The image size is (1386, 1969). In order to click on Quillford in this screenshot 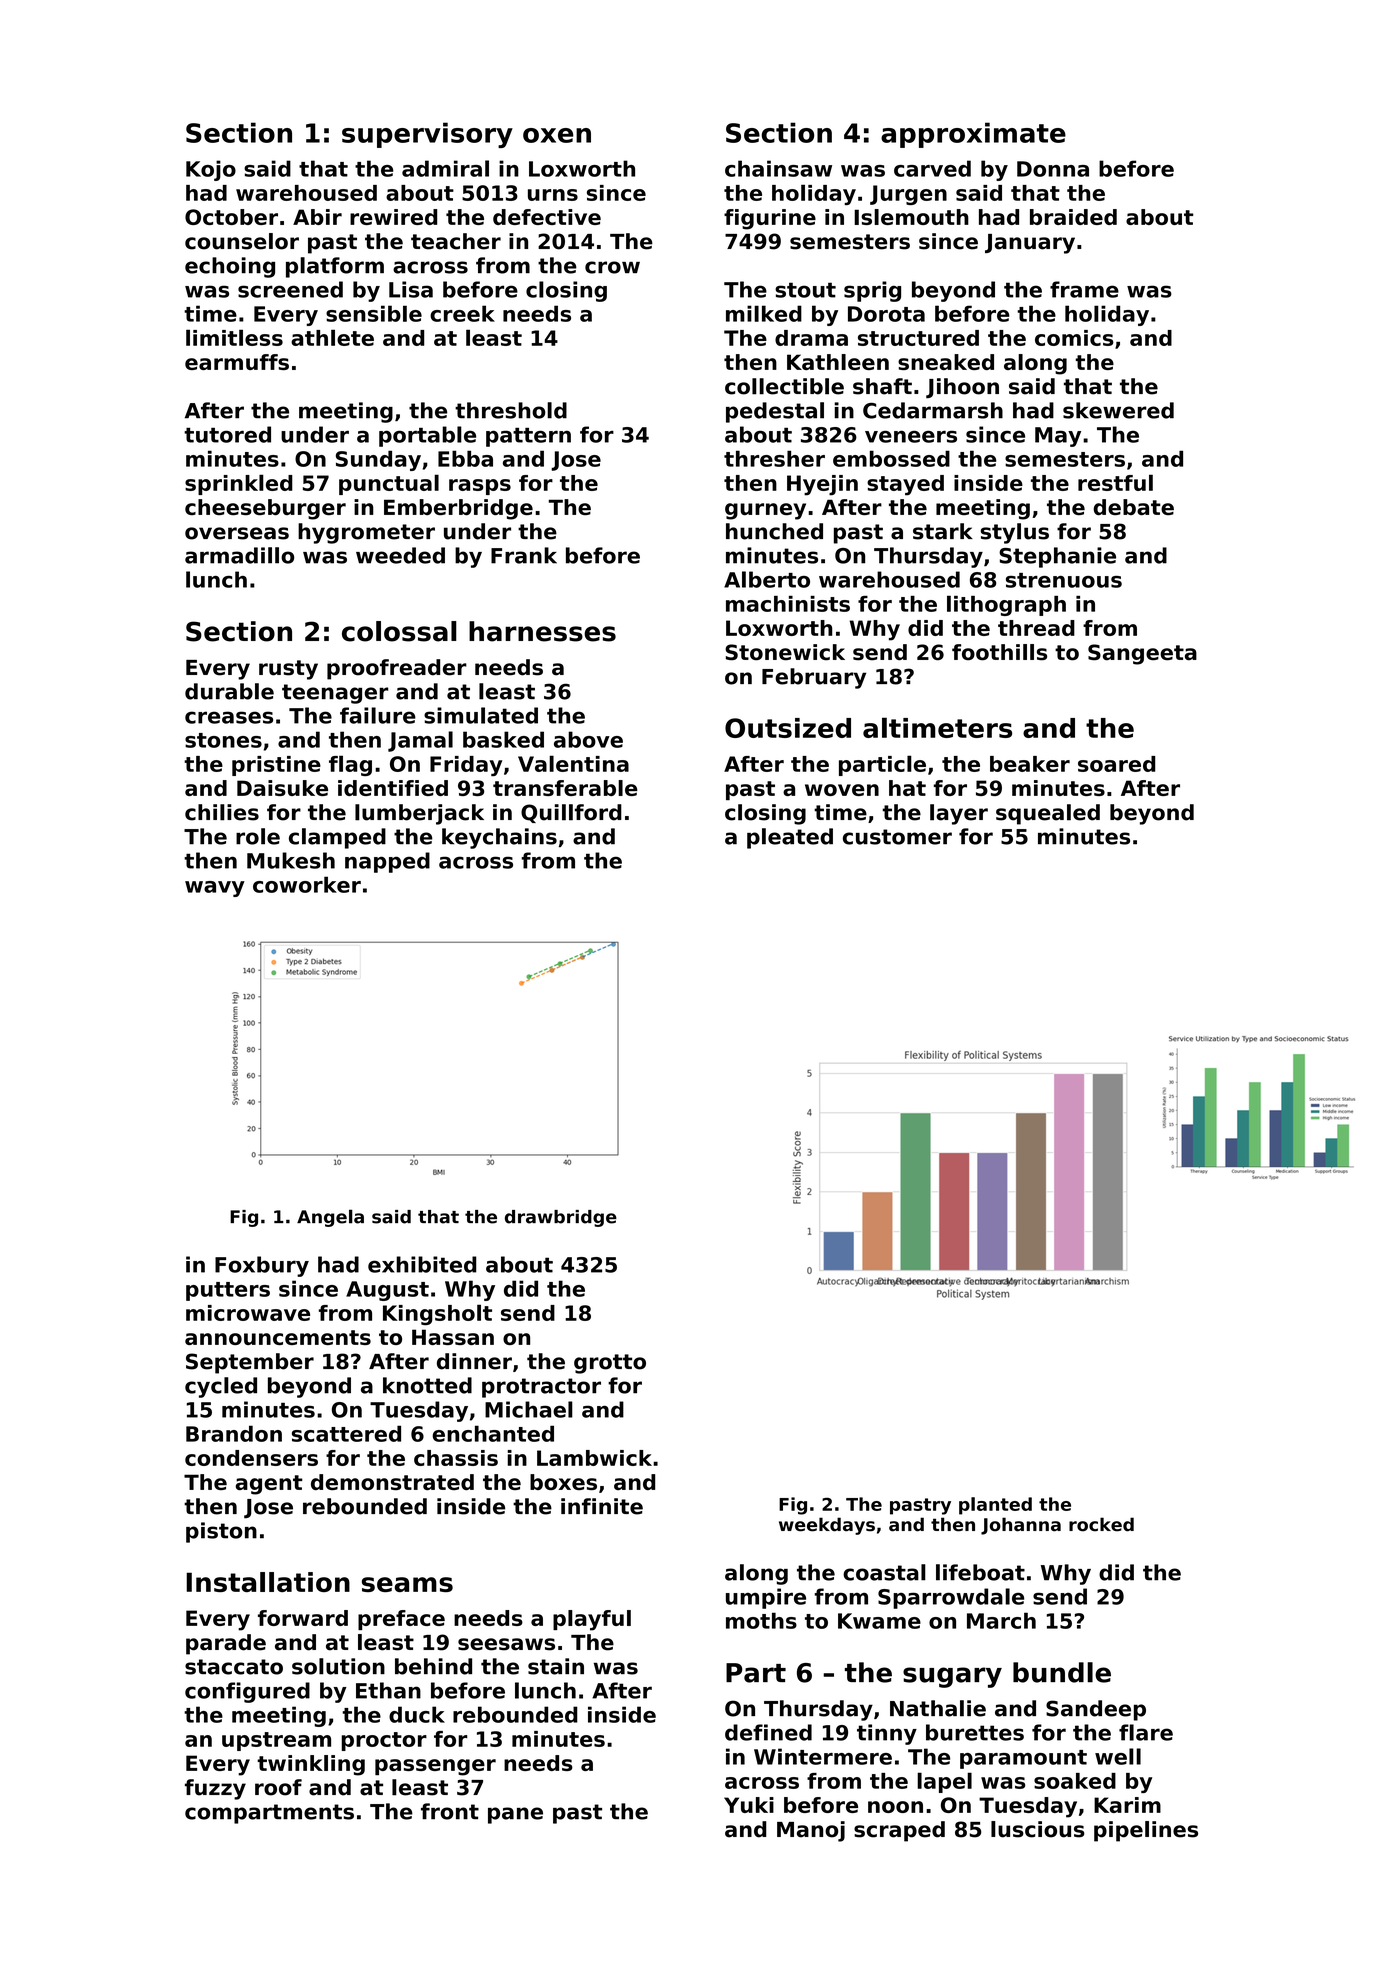, I will do `click(571, 813)`.
